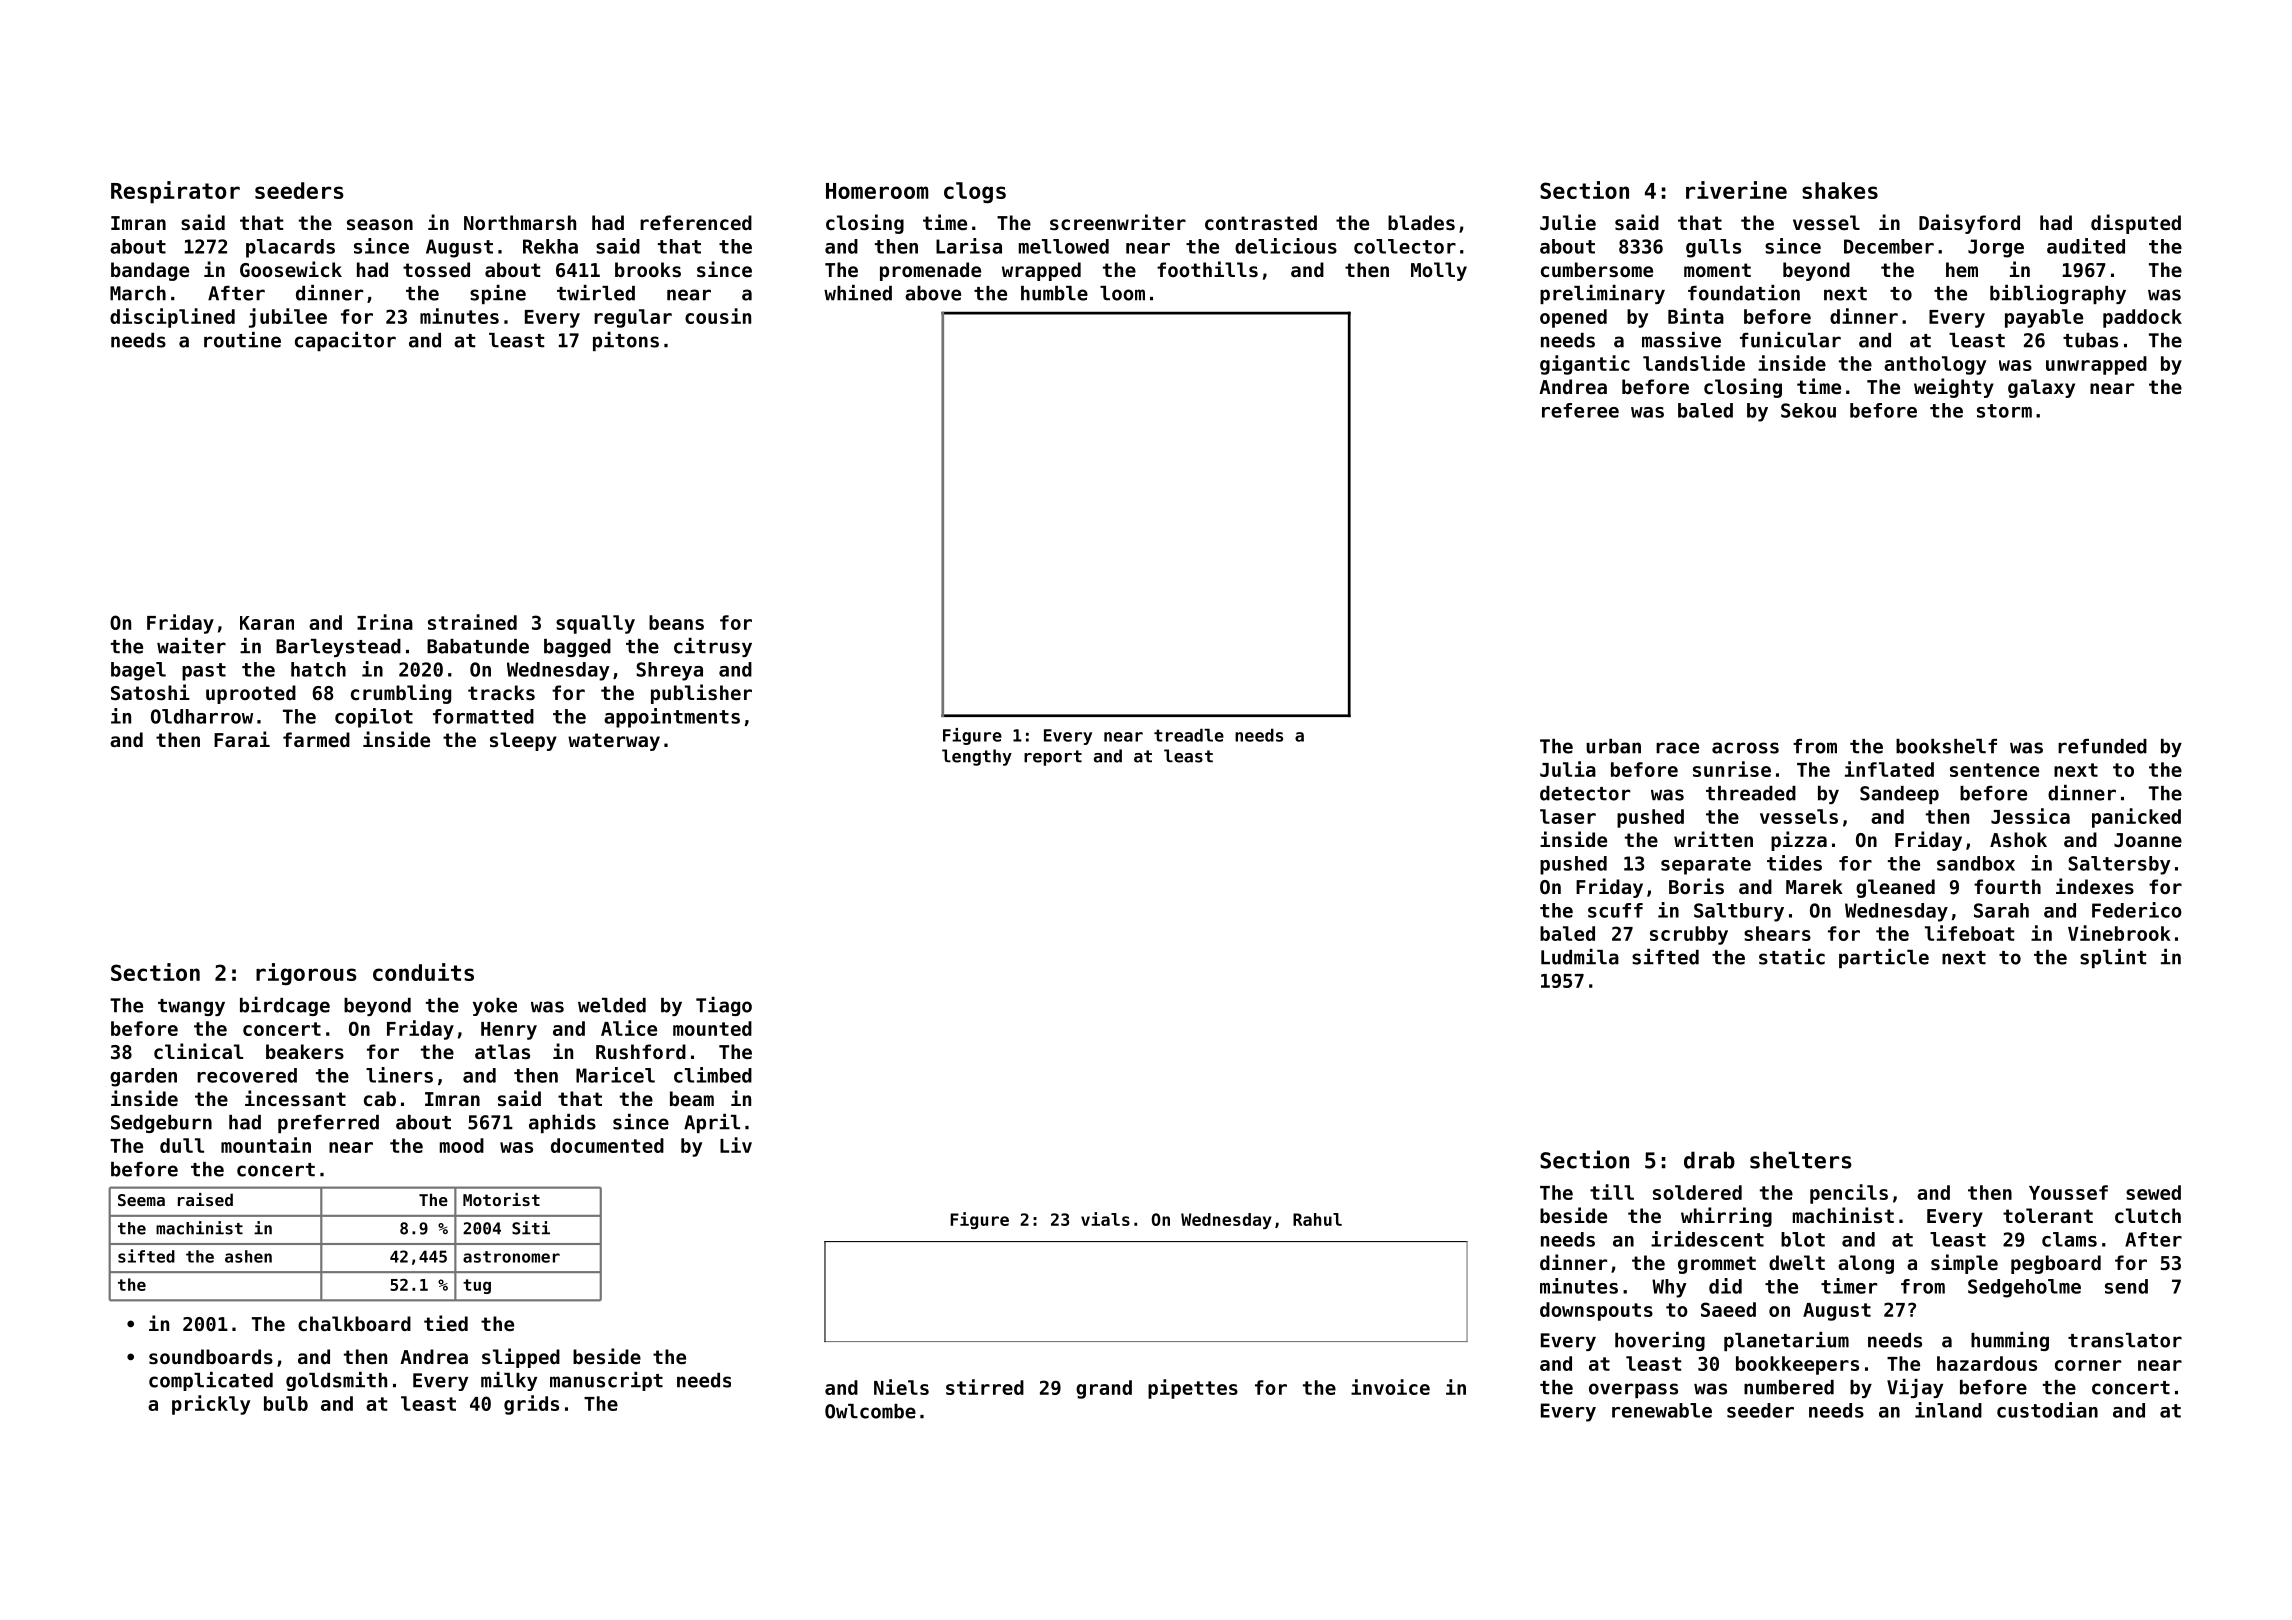  Describe the element at coordinates (1580, 410) in the page. I see `referee` at that location.
